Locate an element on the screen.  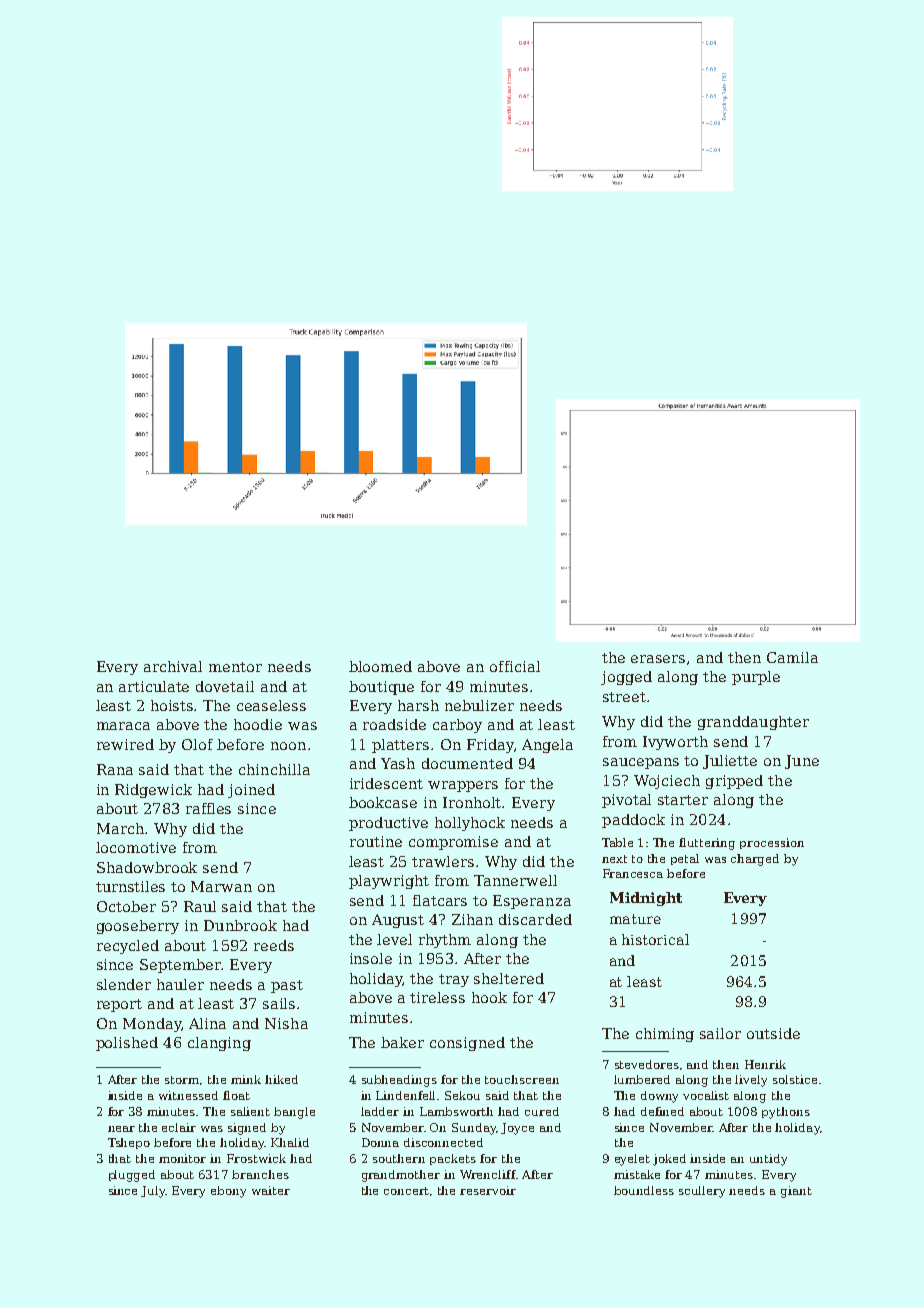
Zihan is located at coordinates (472, 919).
